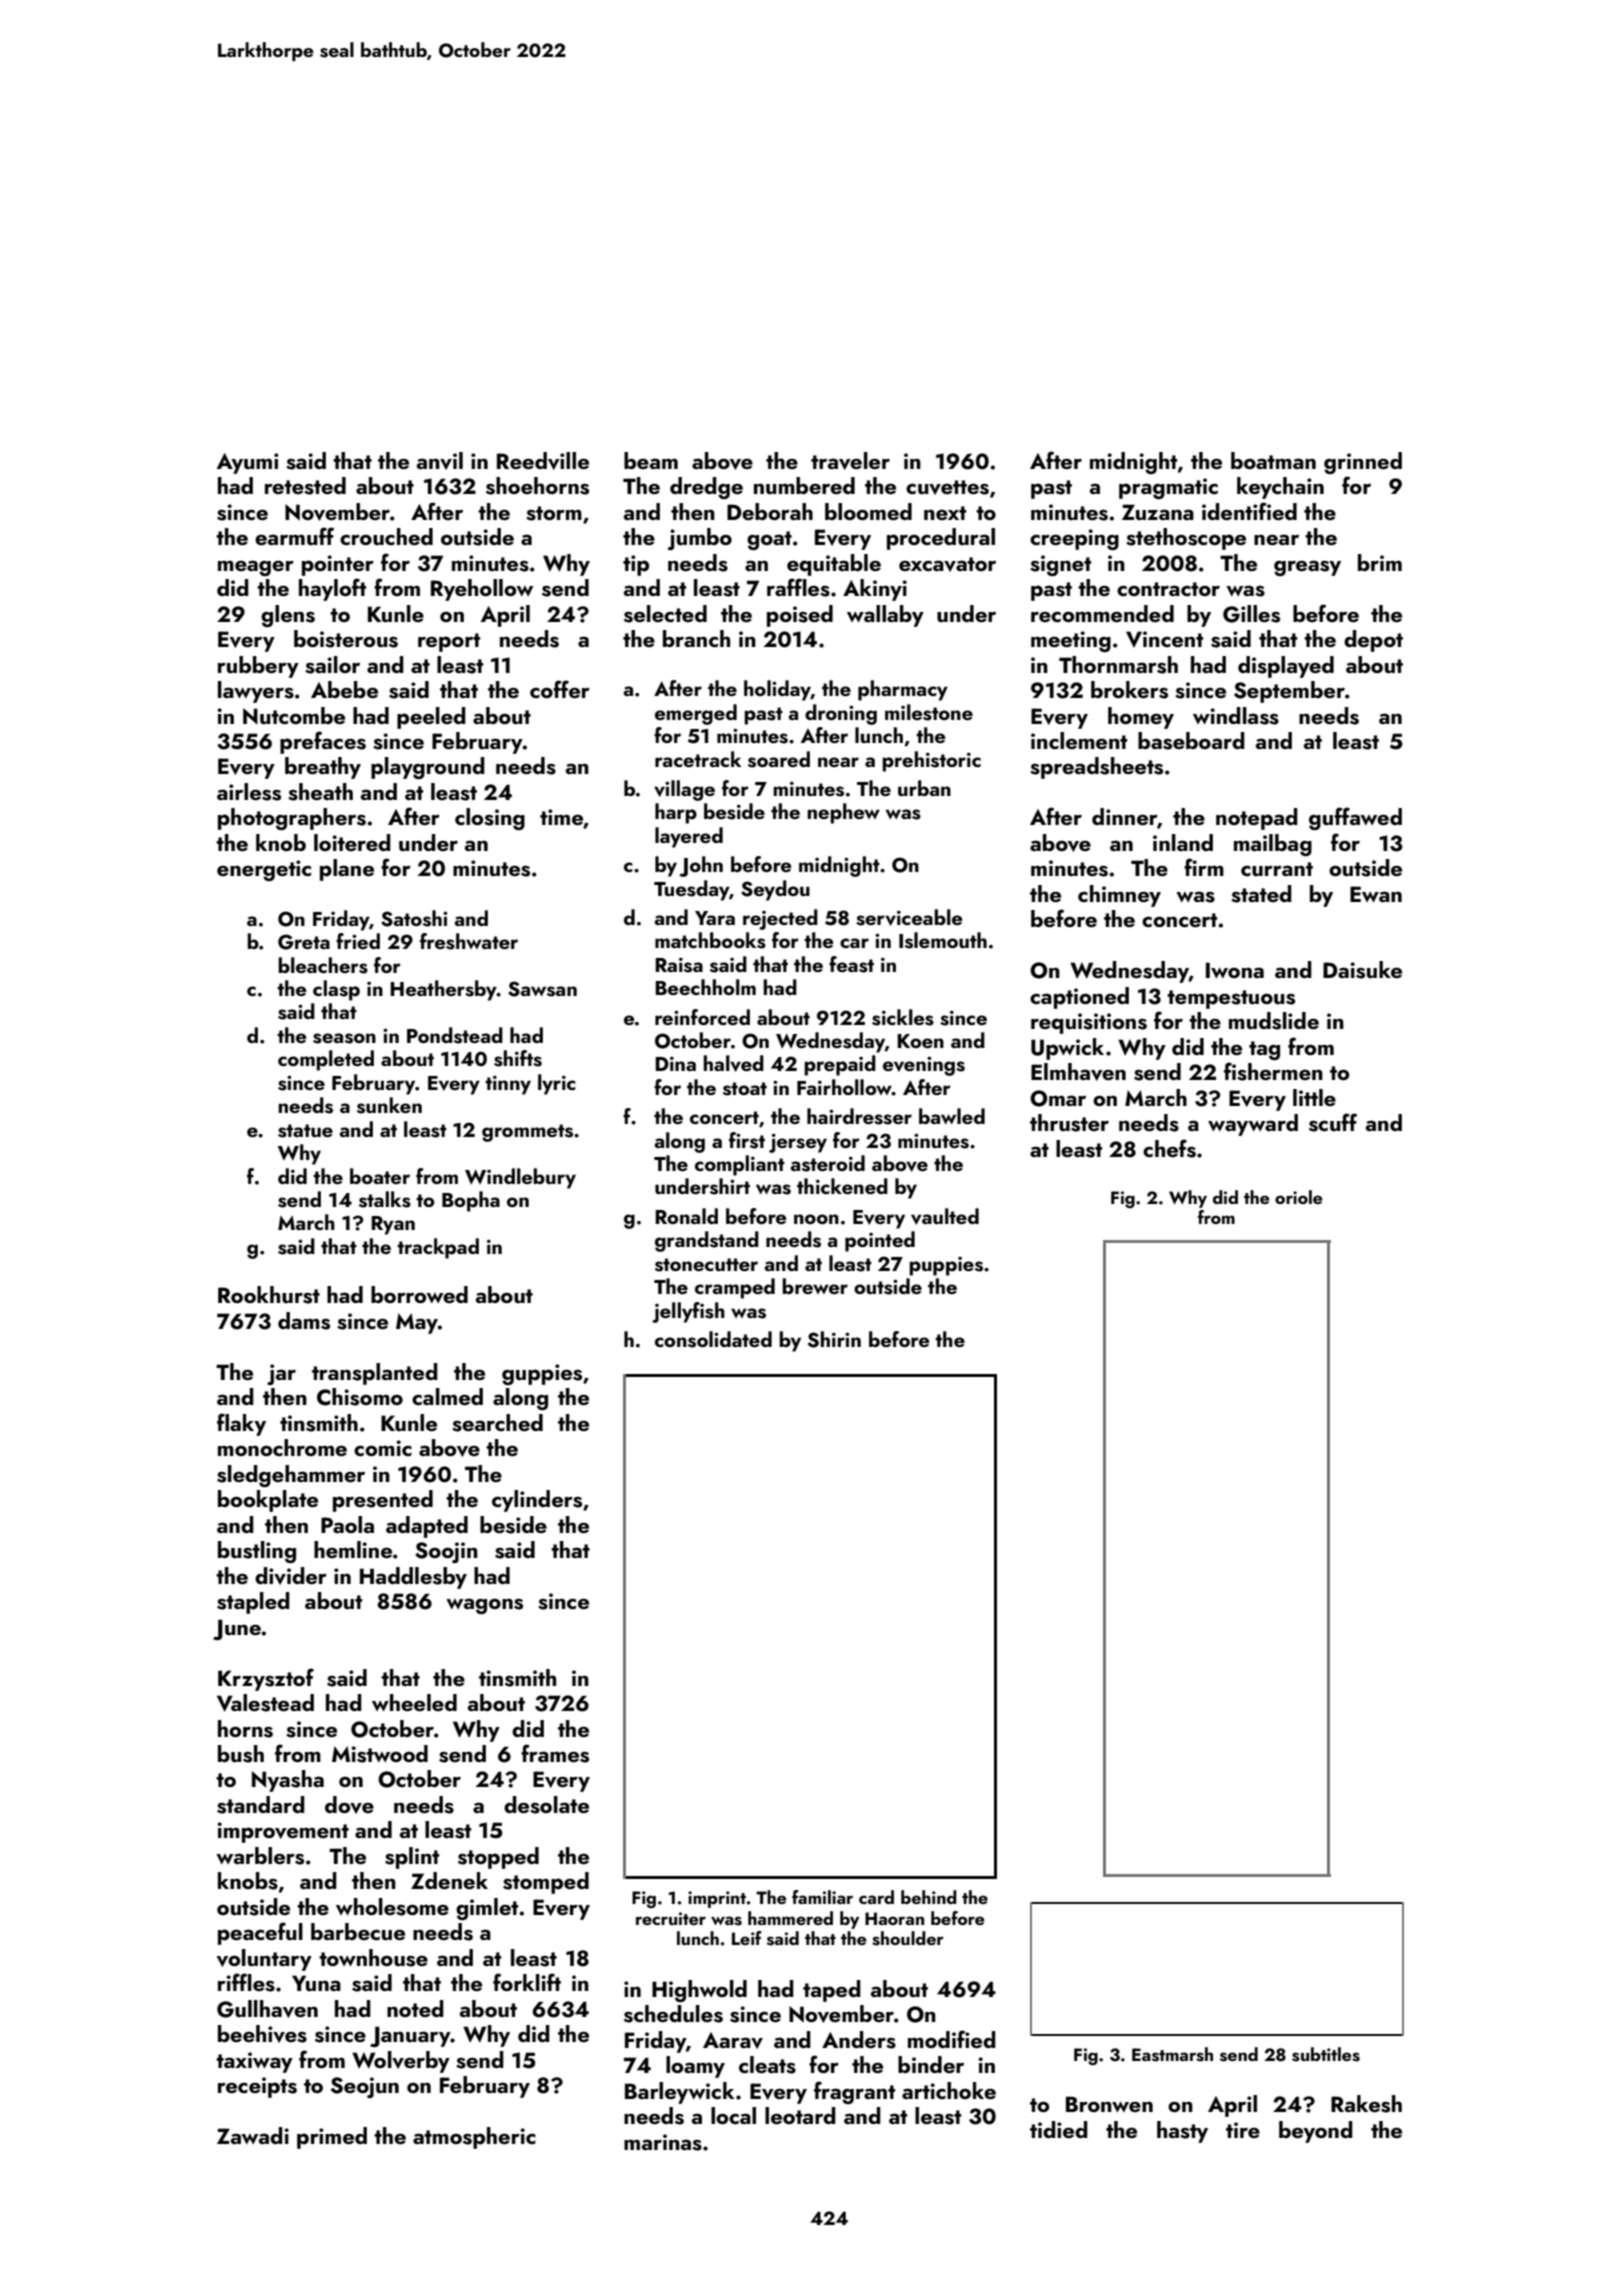 The image size is (1620, 2292). Describe the element at coordinates (305, 1131) in the document. I see `statue` at that location.
